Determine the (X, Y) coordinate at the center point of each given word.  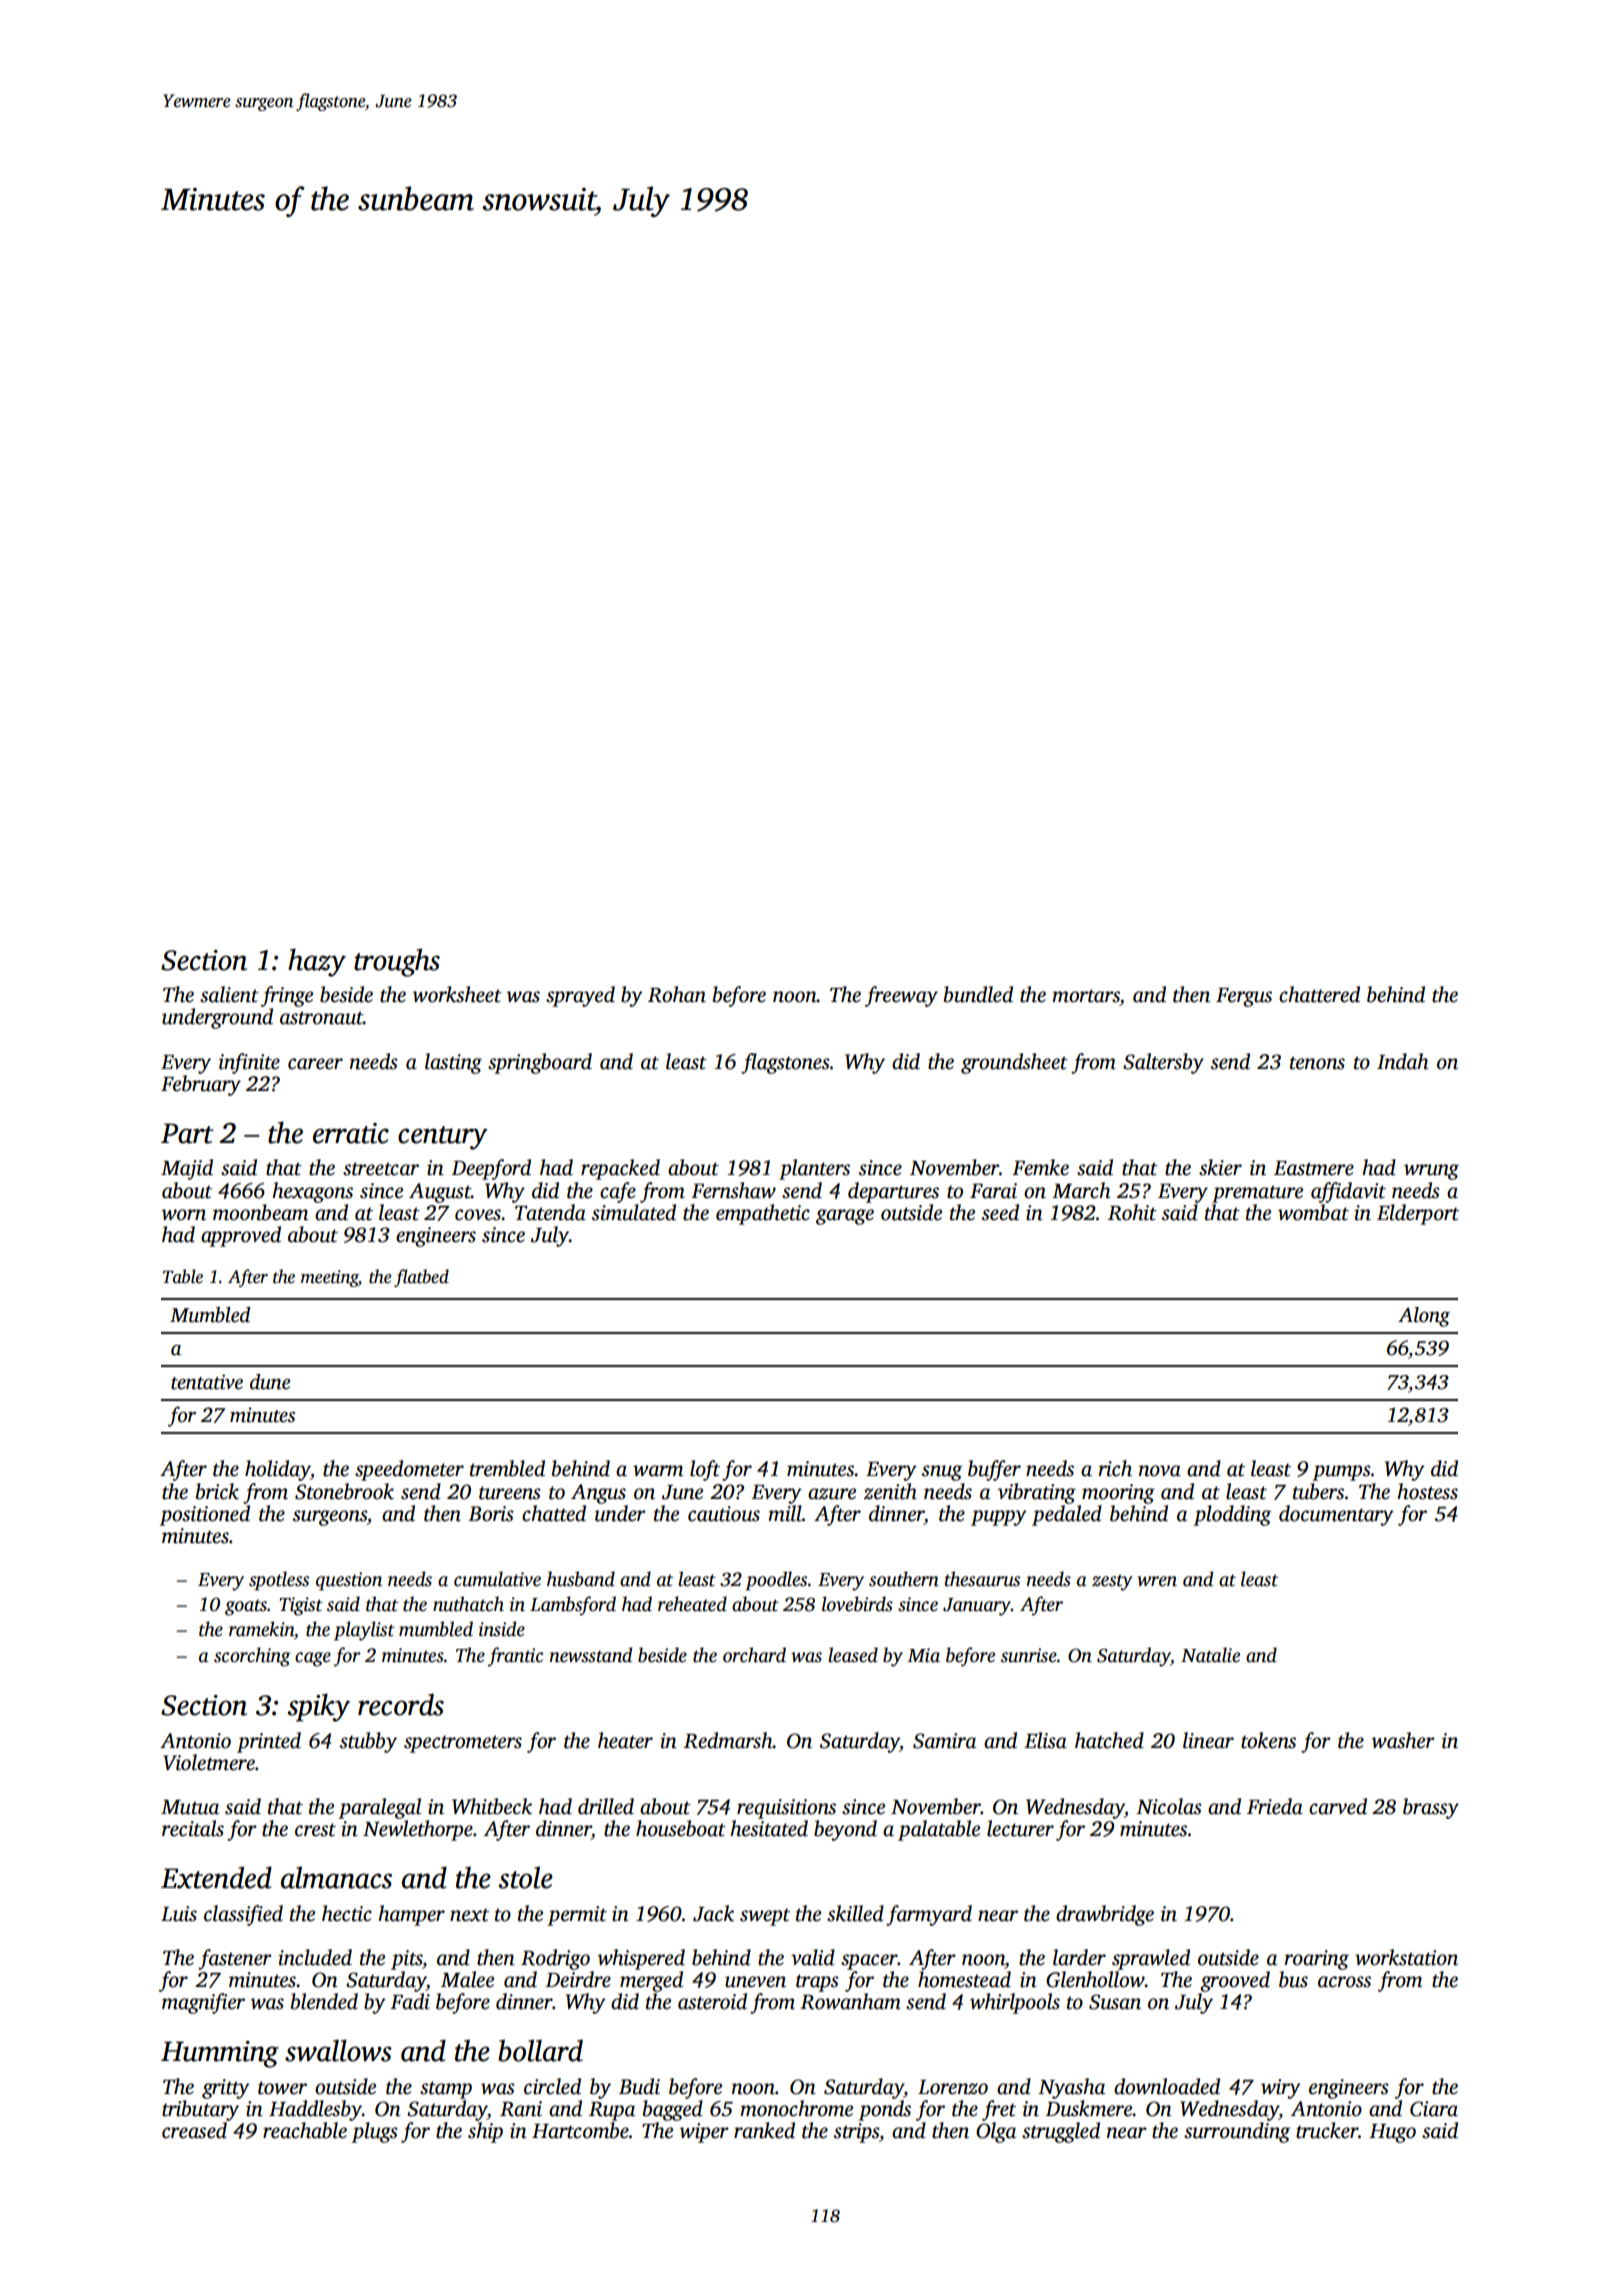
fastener (235, 1959)
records (401, 1704)
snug (942, 1473)
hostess (1427, 1491)
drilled (606, 1806)
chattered (1319, 994)
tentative (207, 1382)
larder (1079, 1957)
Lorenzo (953, 2087)
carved (1338, 1806)
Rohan (677, 994)
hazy (317, 962)
